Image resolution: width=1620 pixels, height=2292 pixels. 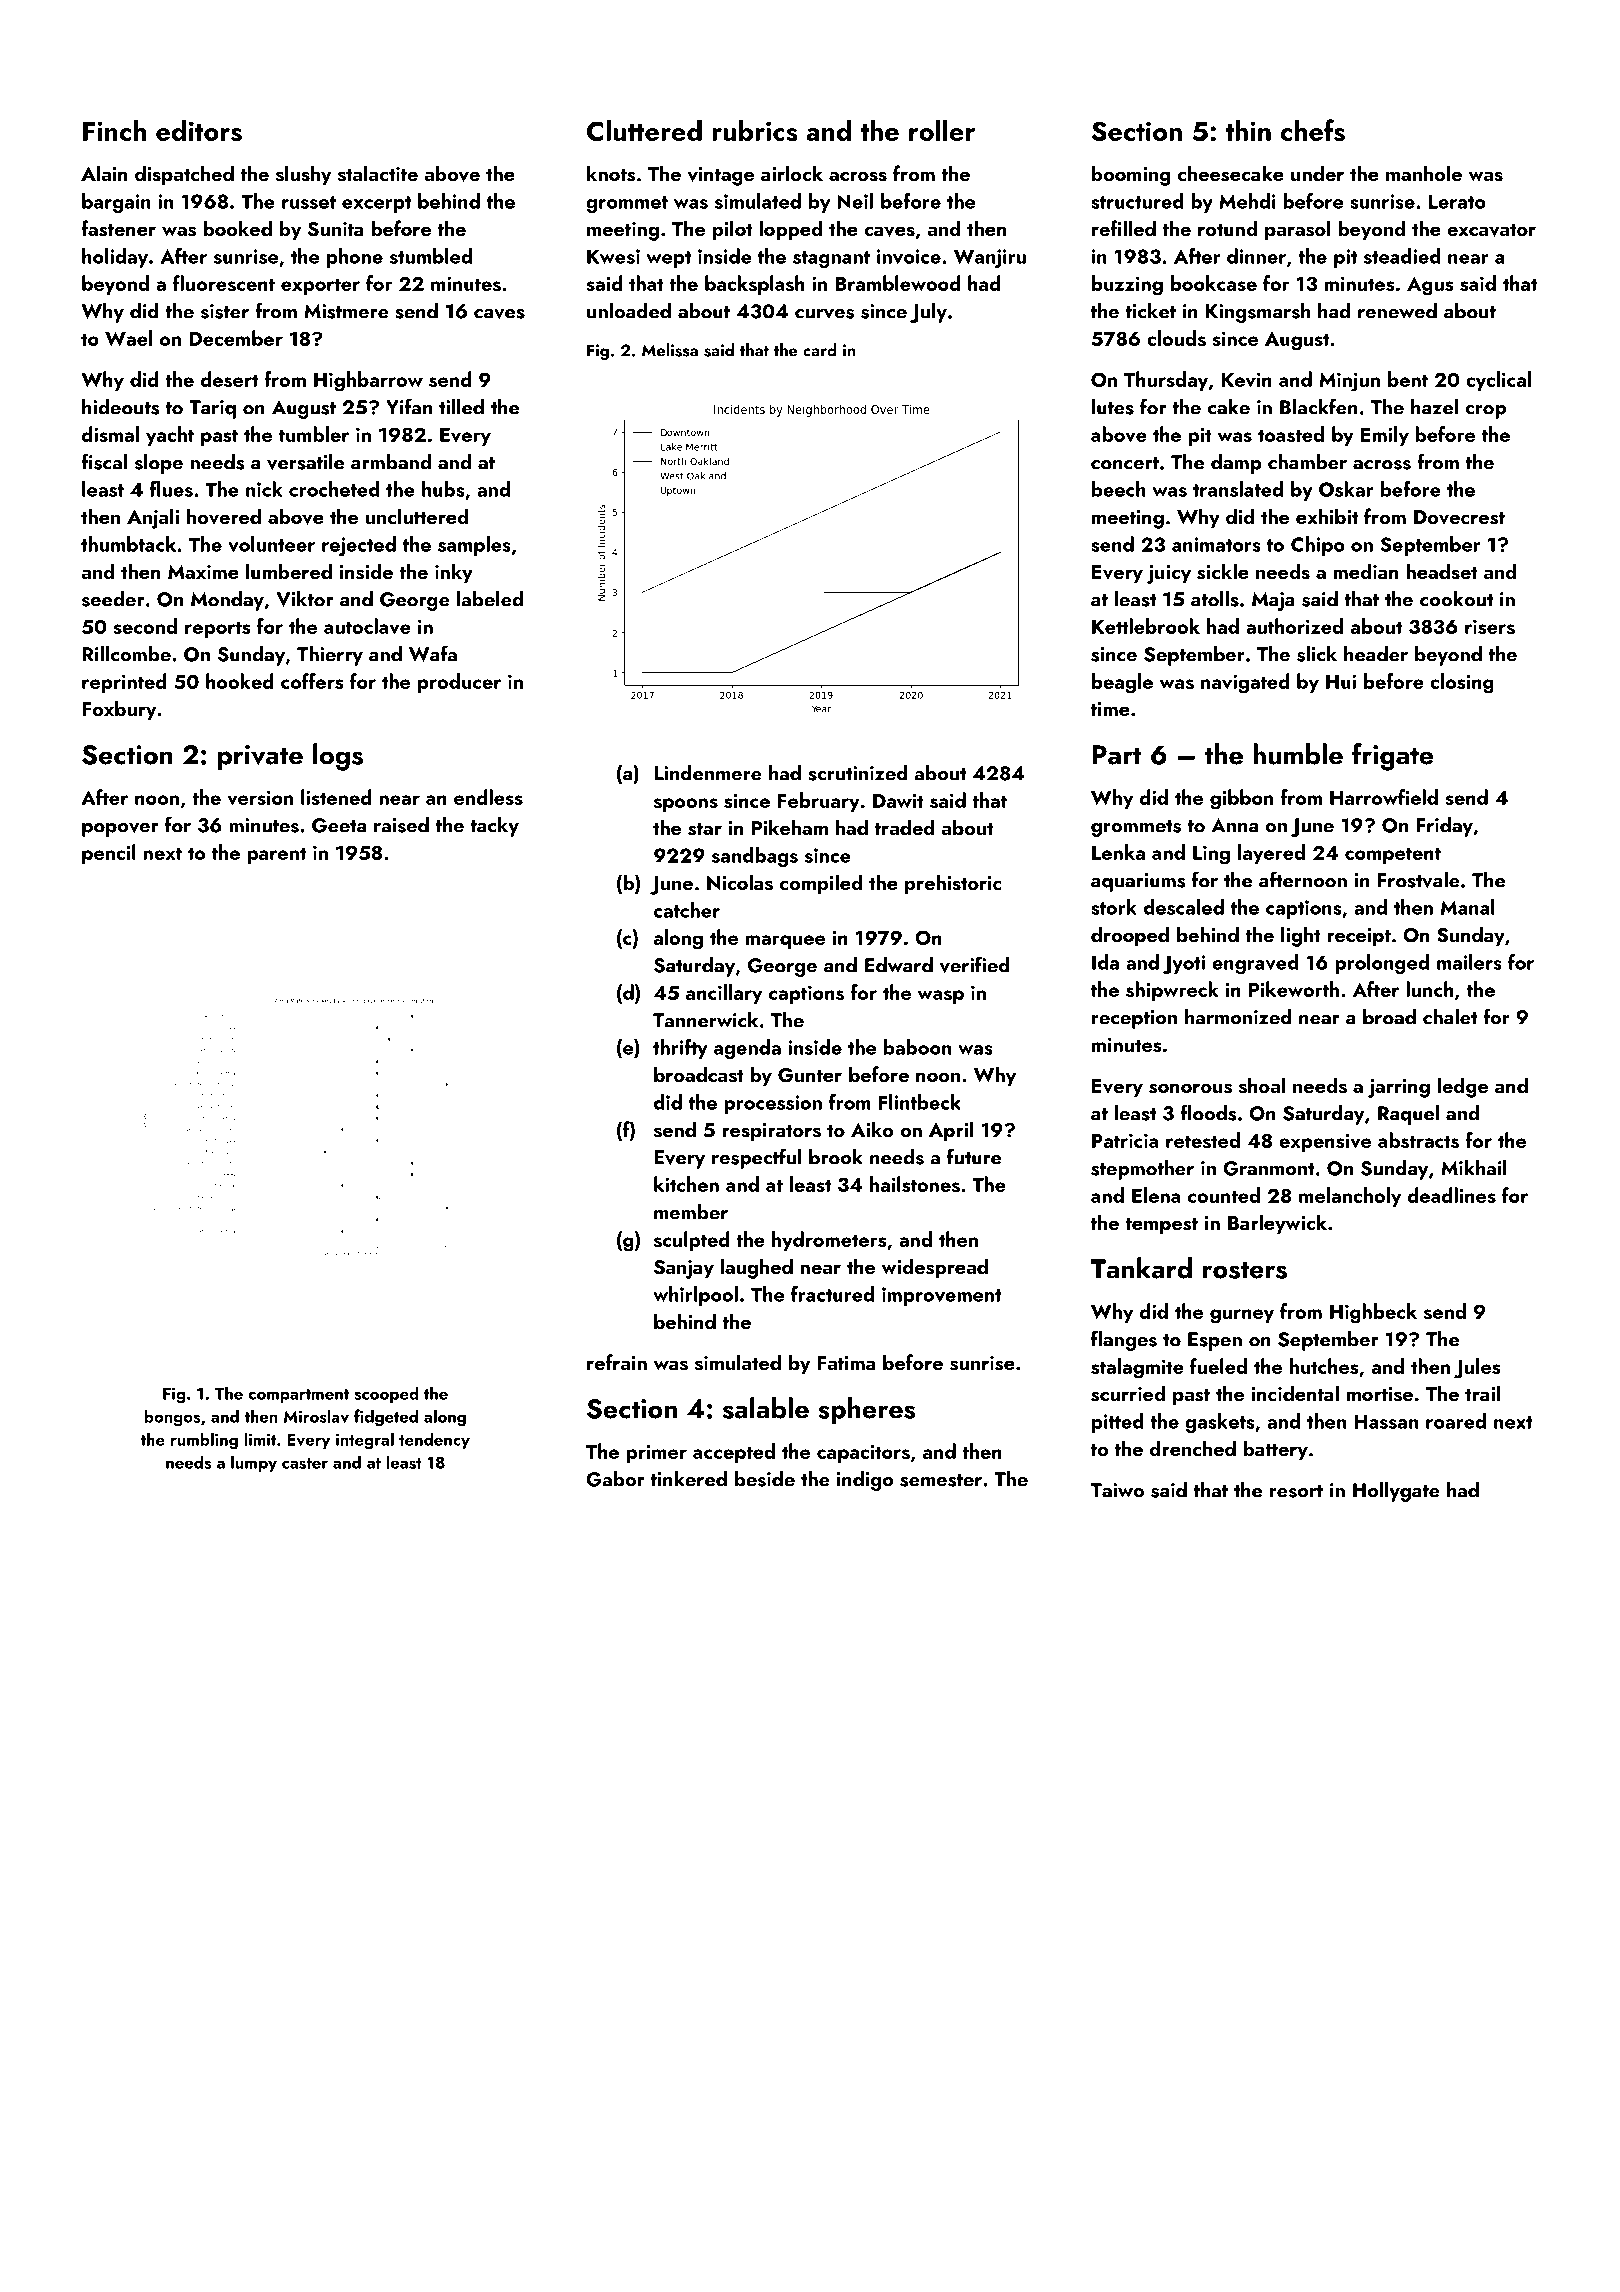 What do you see at coordinates (104, 173) in the document?
I see `Alain` at bounding box center [104, 173].
